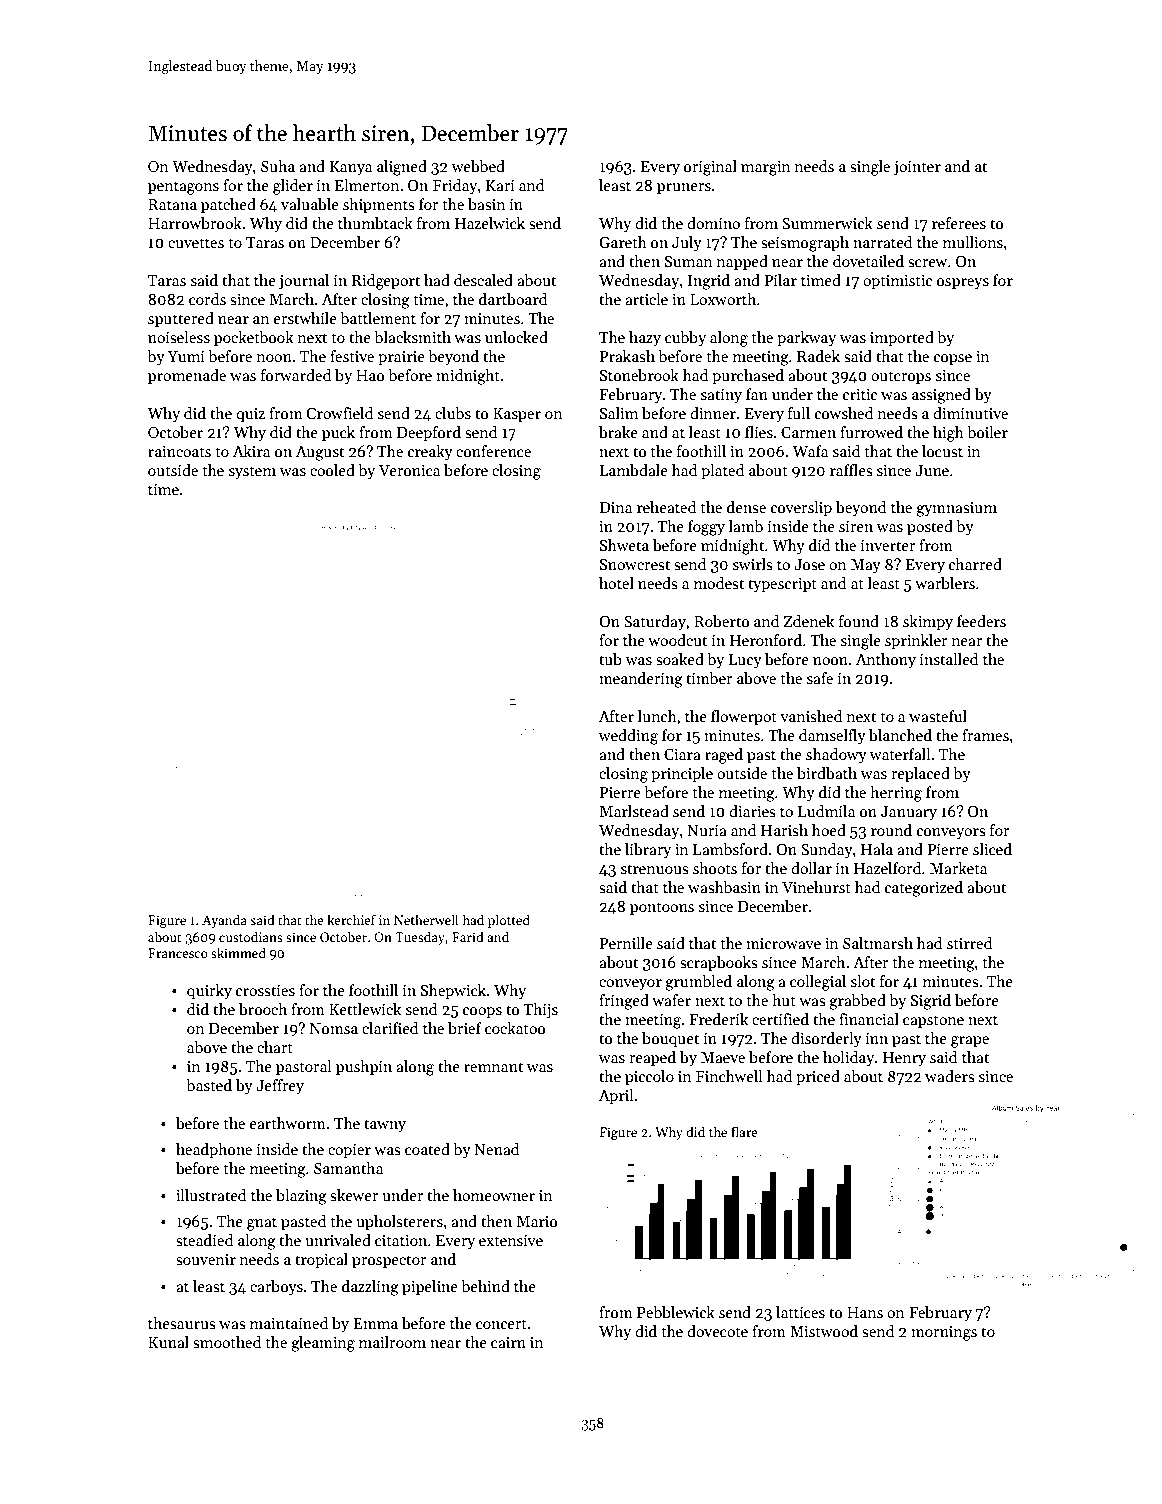 The width and height of the document is (1162, 1504). What do you see at coordinates (238, 952) in the document?
I see `skimmed` at bounding box center [238, 952].
